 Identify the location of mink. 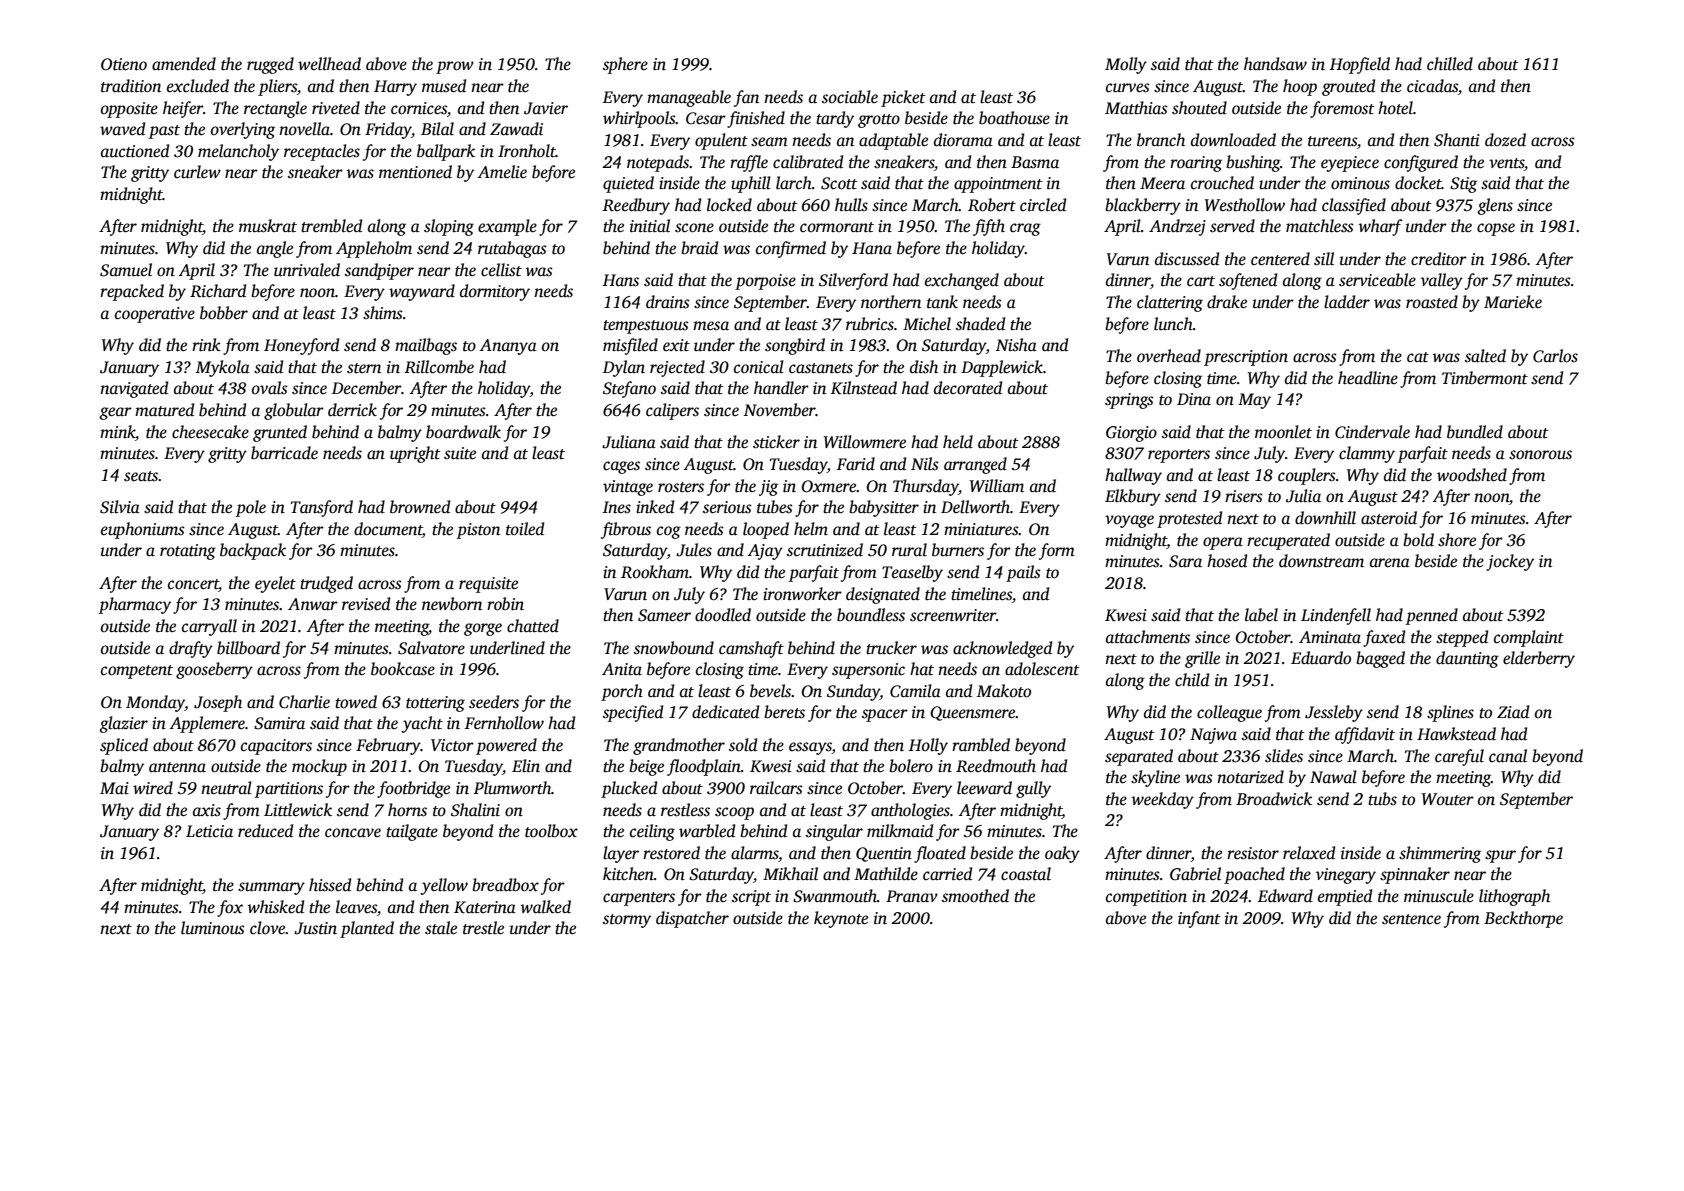
(117, 431).
